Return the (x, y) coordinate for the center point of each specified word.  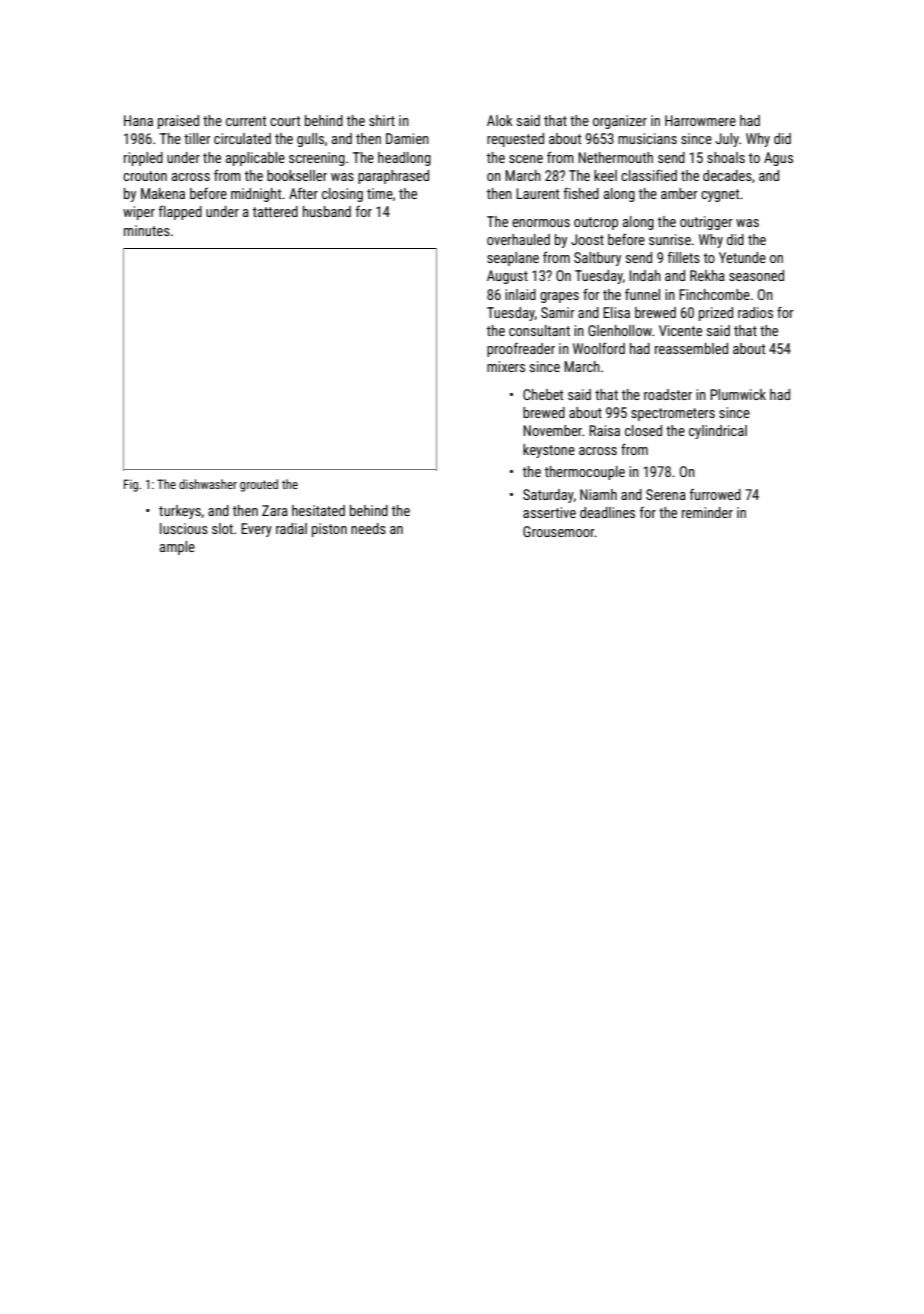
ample (177, 548)
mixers (506, 366)
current (246, 121)
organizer (620, 122)
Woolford (599, 348)
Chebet (543, 394)
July (727, 140)
